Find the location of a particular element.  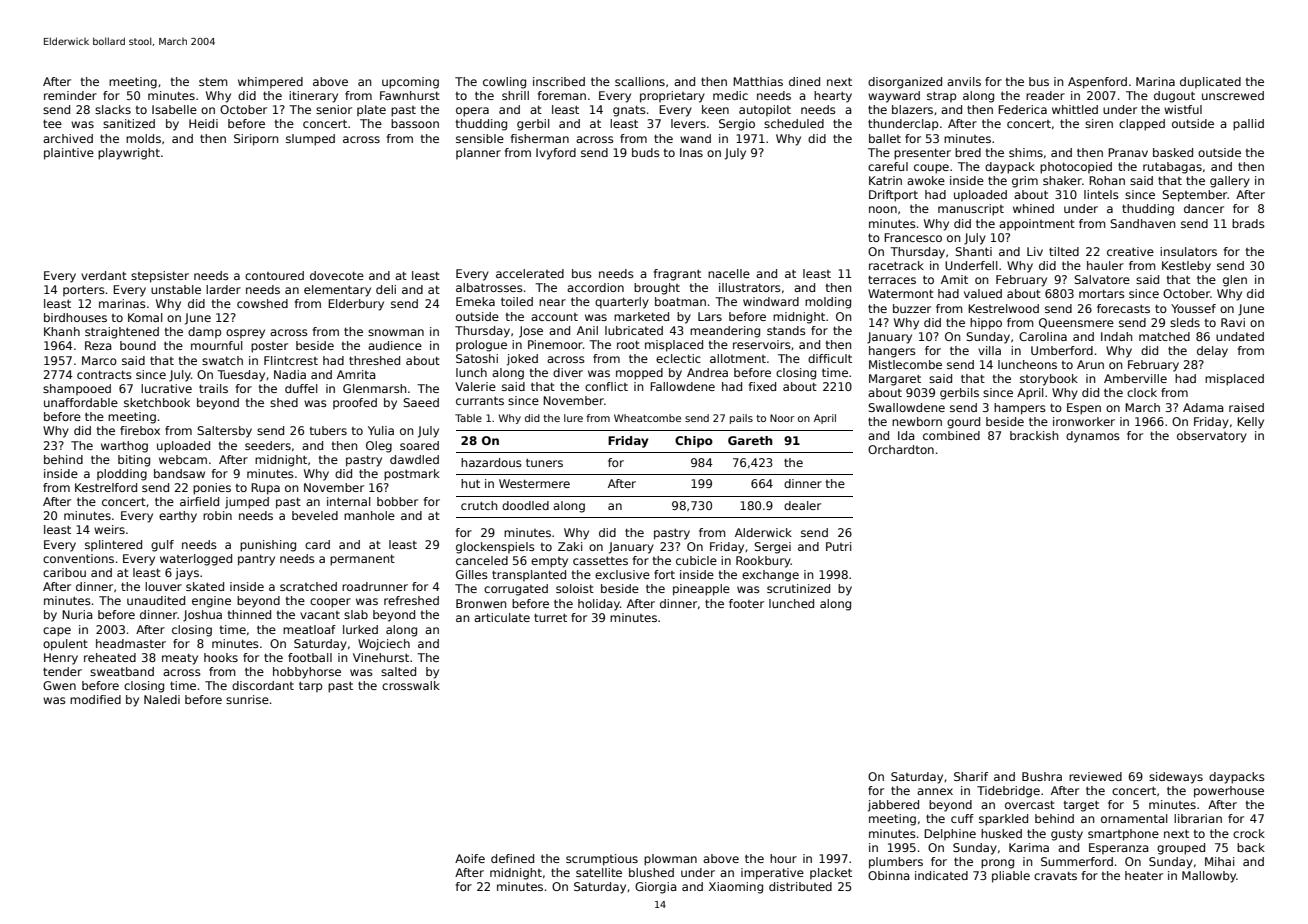

punishing is located at coordinates (268, 546).
